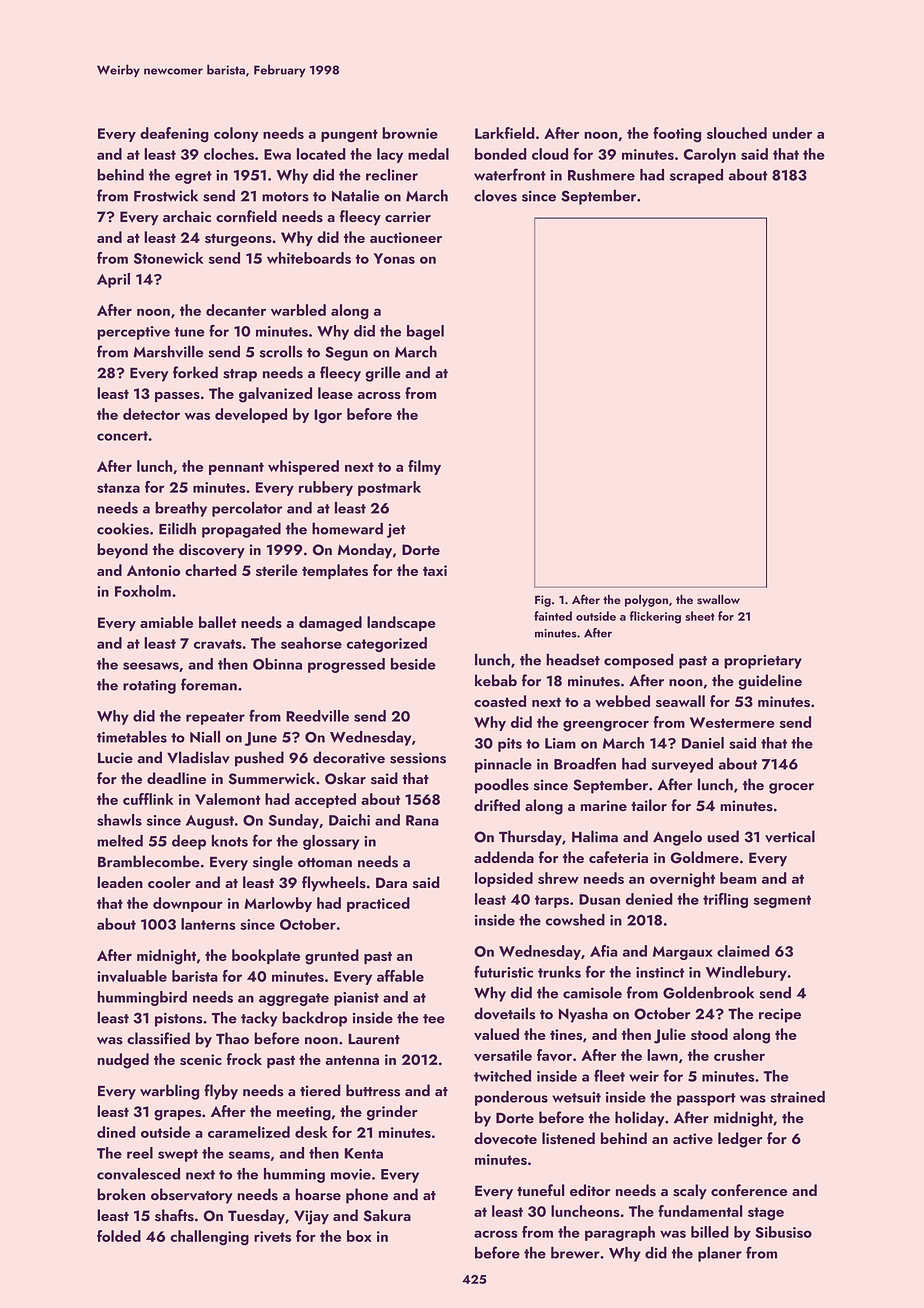 The height and width of the image is (1308, 924). Describe the element at coordinates (120, 882) in the image. I see `leaden` at that location.
